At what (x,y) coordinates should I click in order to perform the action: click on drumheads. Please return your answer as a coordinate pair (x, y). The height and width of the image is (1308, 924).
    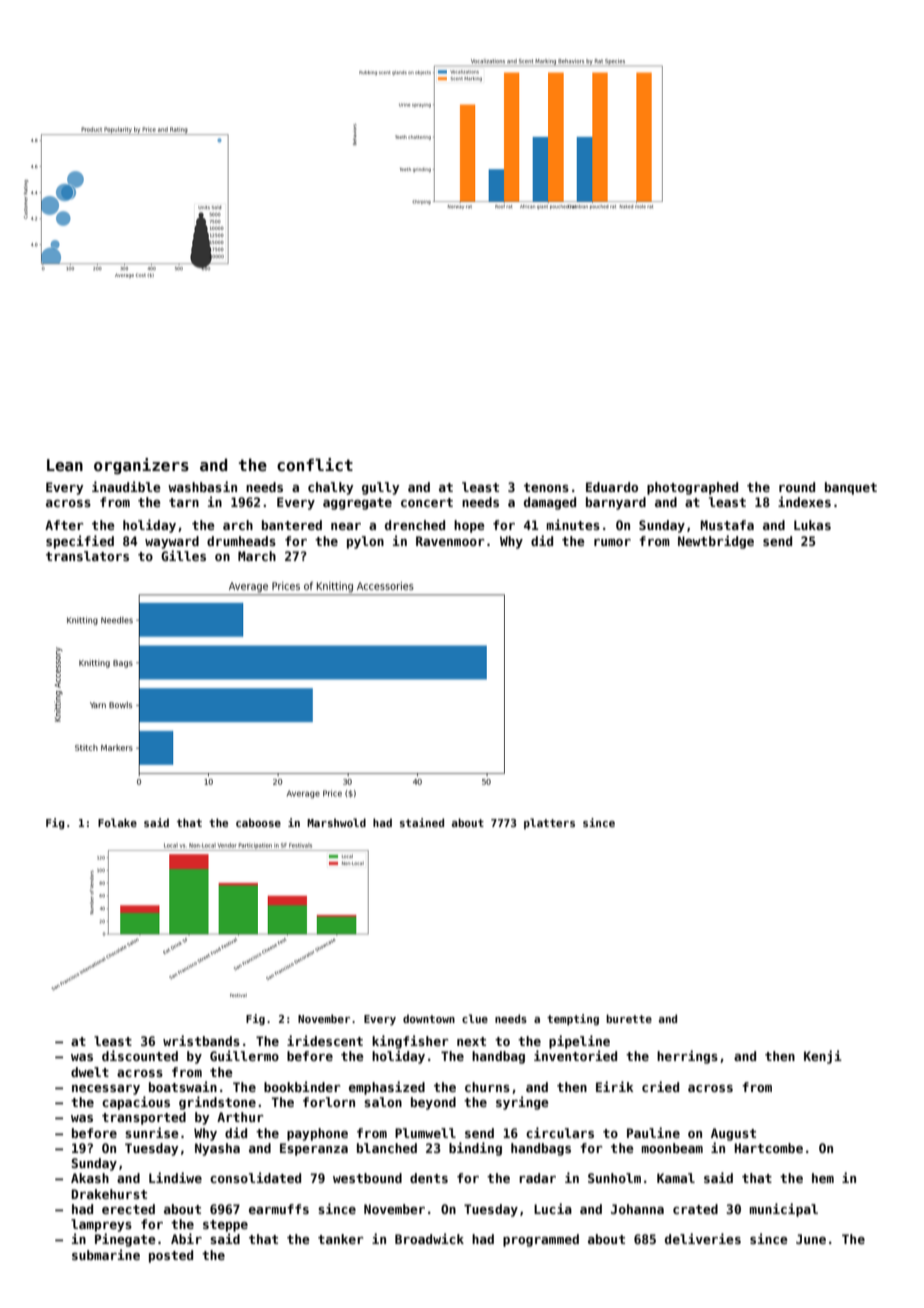
    Looking at the image, I should click on (241, 541).
